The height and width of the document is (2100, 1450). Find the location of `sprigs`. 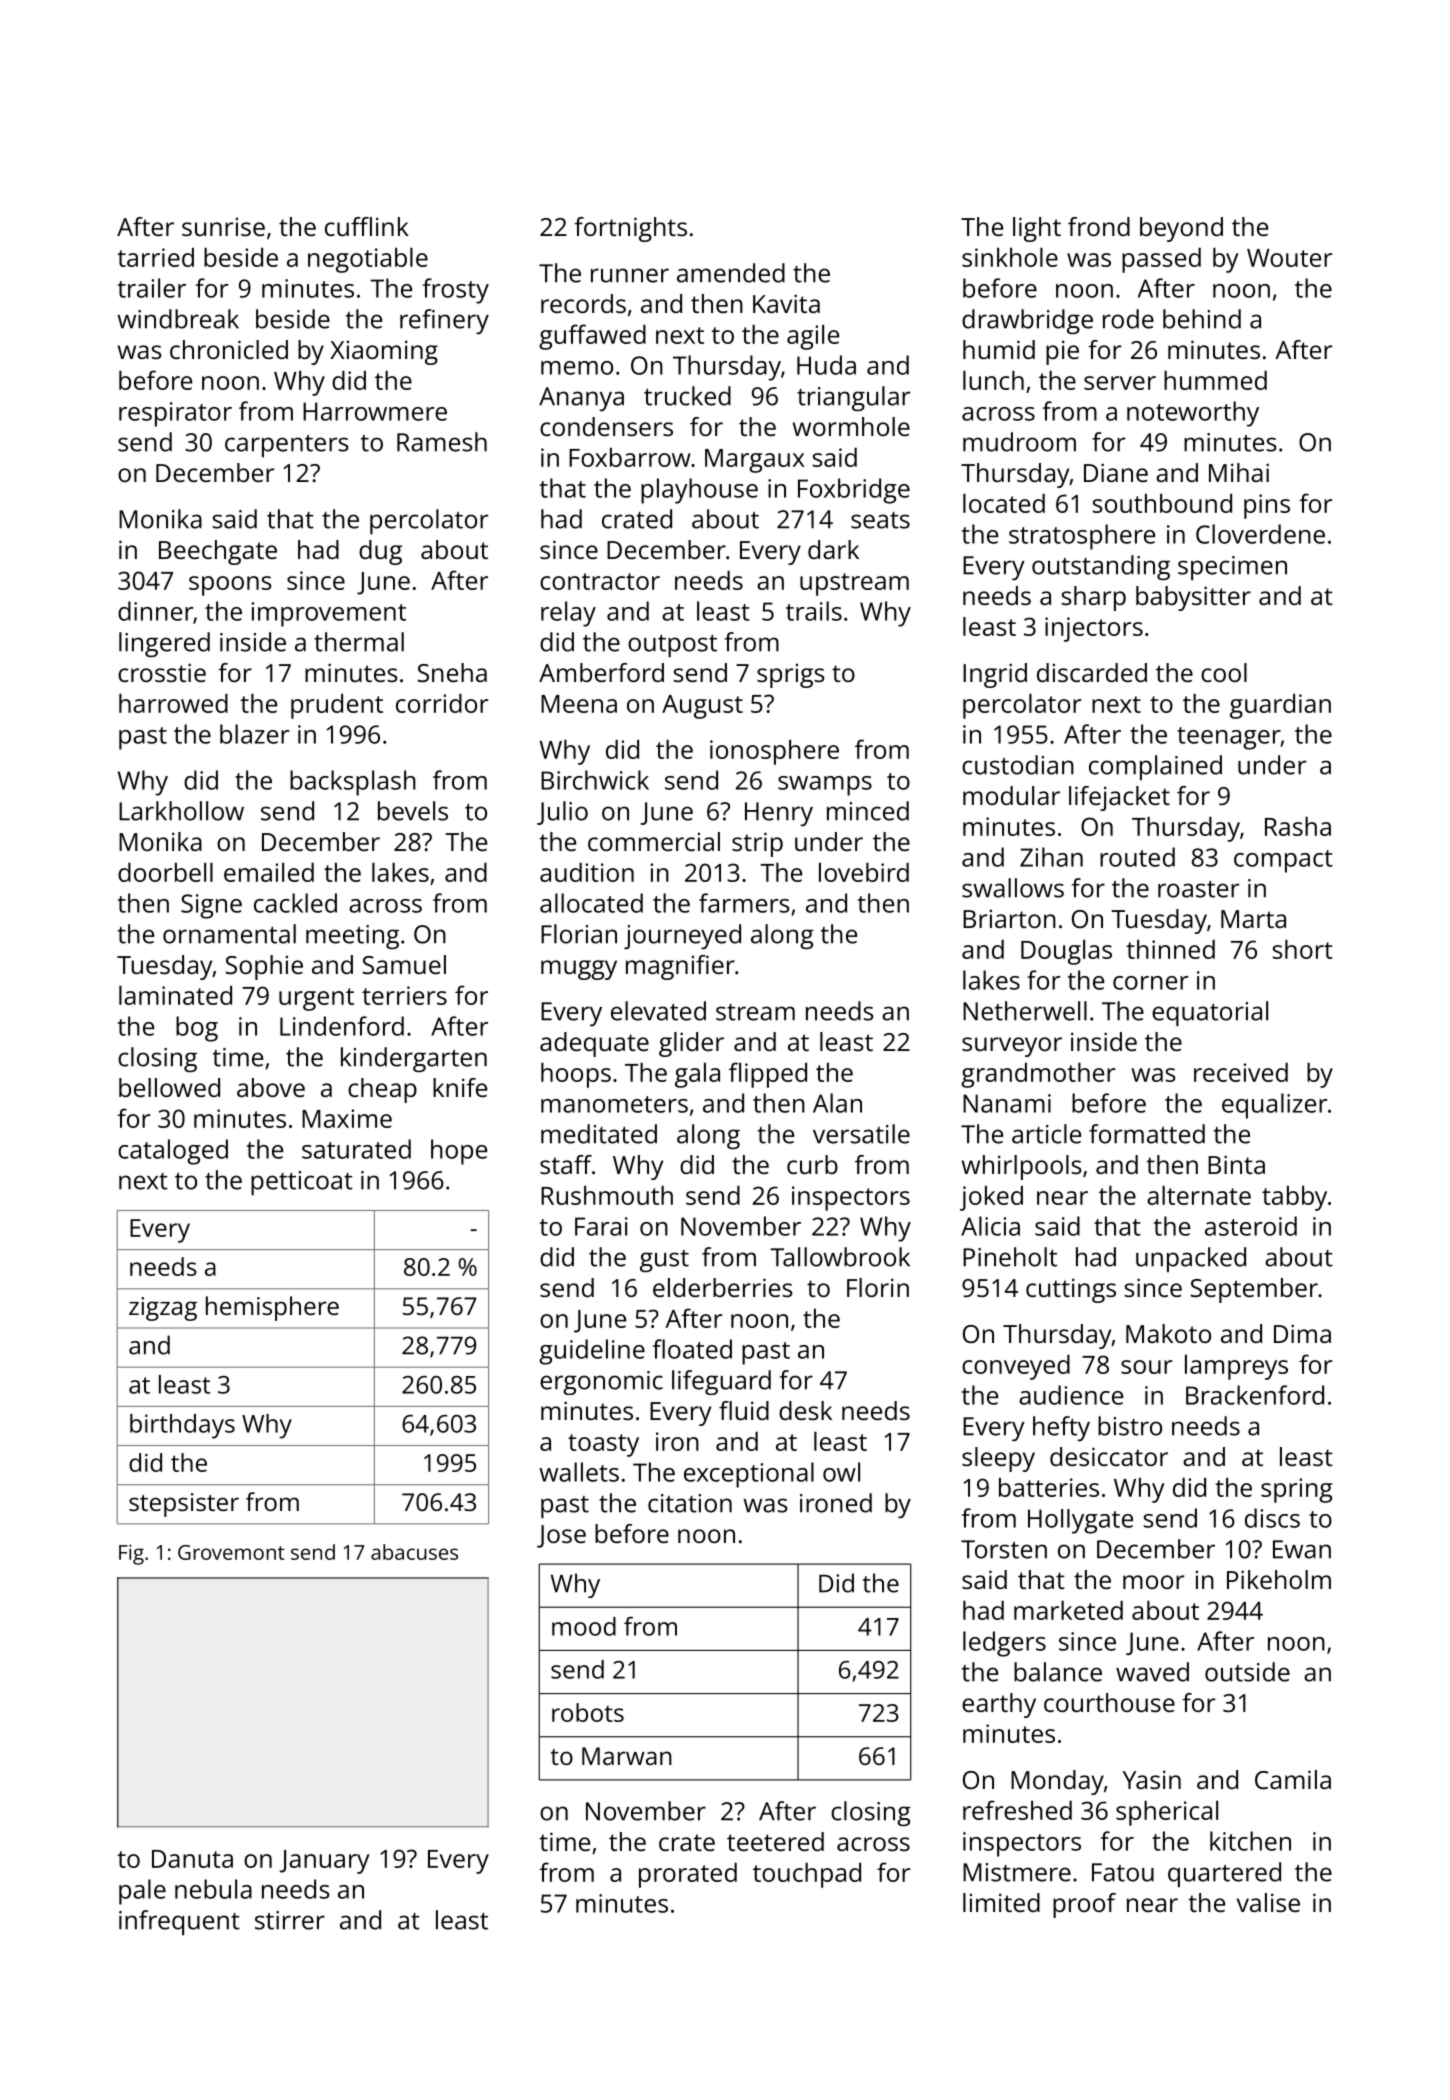

sprigs is located at coordinates (791, 675).
